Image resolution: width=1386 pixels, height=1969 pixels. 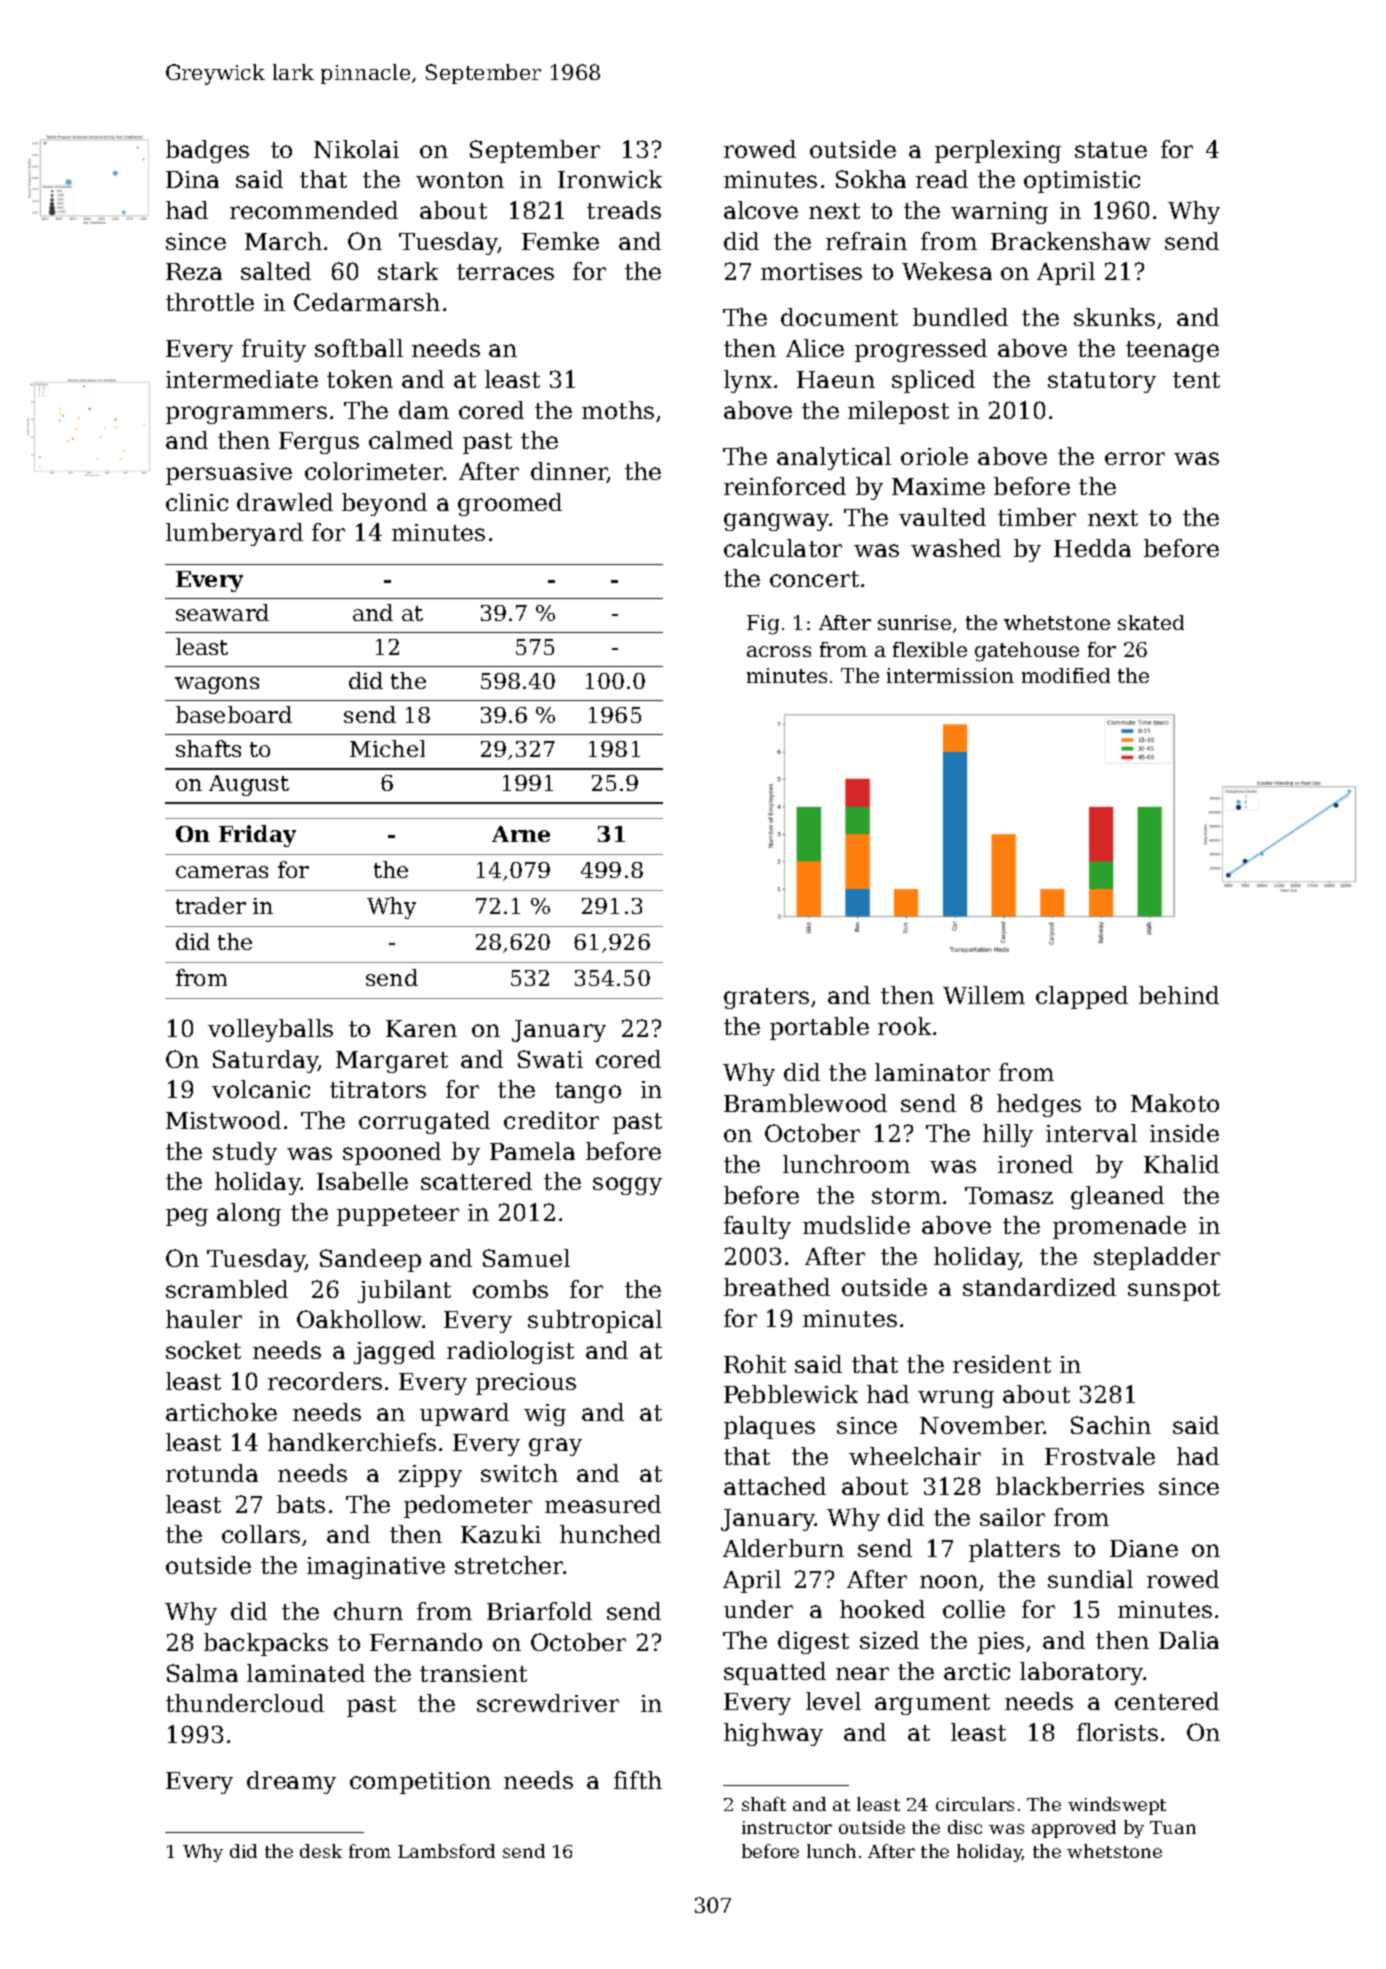 I want to click on graters, so click(x=766, y=998).
